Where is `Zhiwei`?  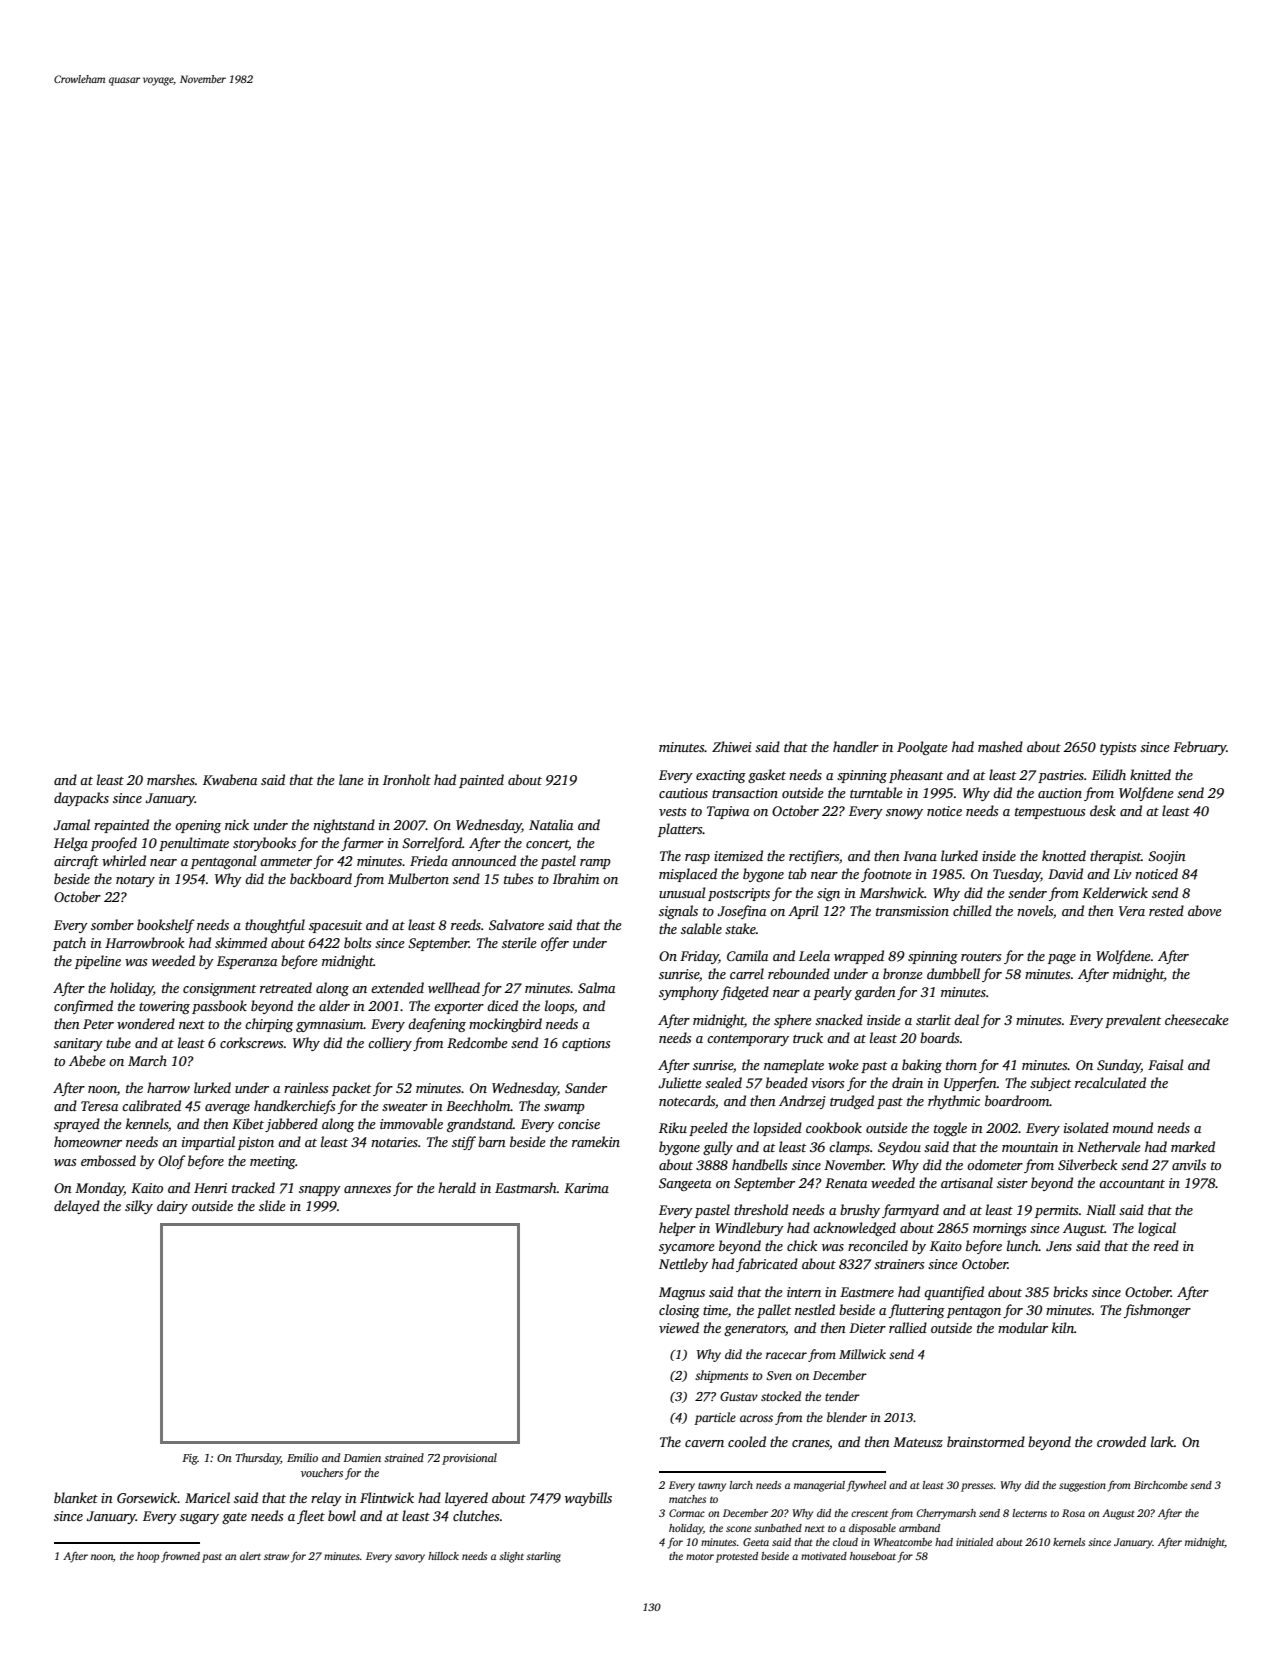
Zhiwei is located at coordinates (732, 746).
